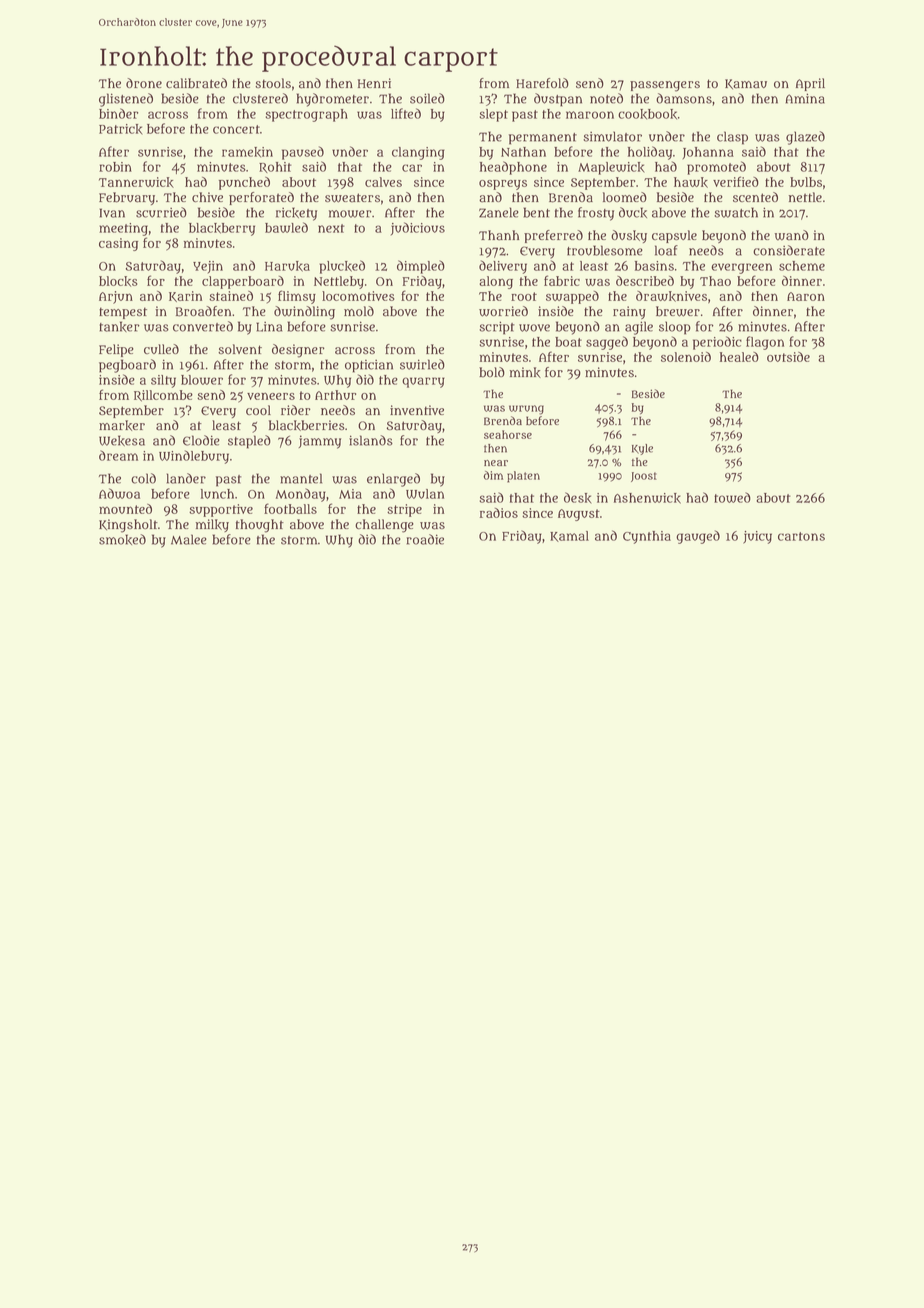 This screenshot has height=1308, width=924. What do you see at coordinates (542, 83) in the screenshot?
I see `Harefold` at bounding box center [542, 83].
